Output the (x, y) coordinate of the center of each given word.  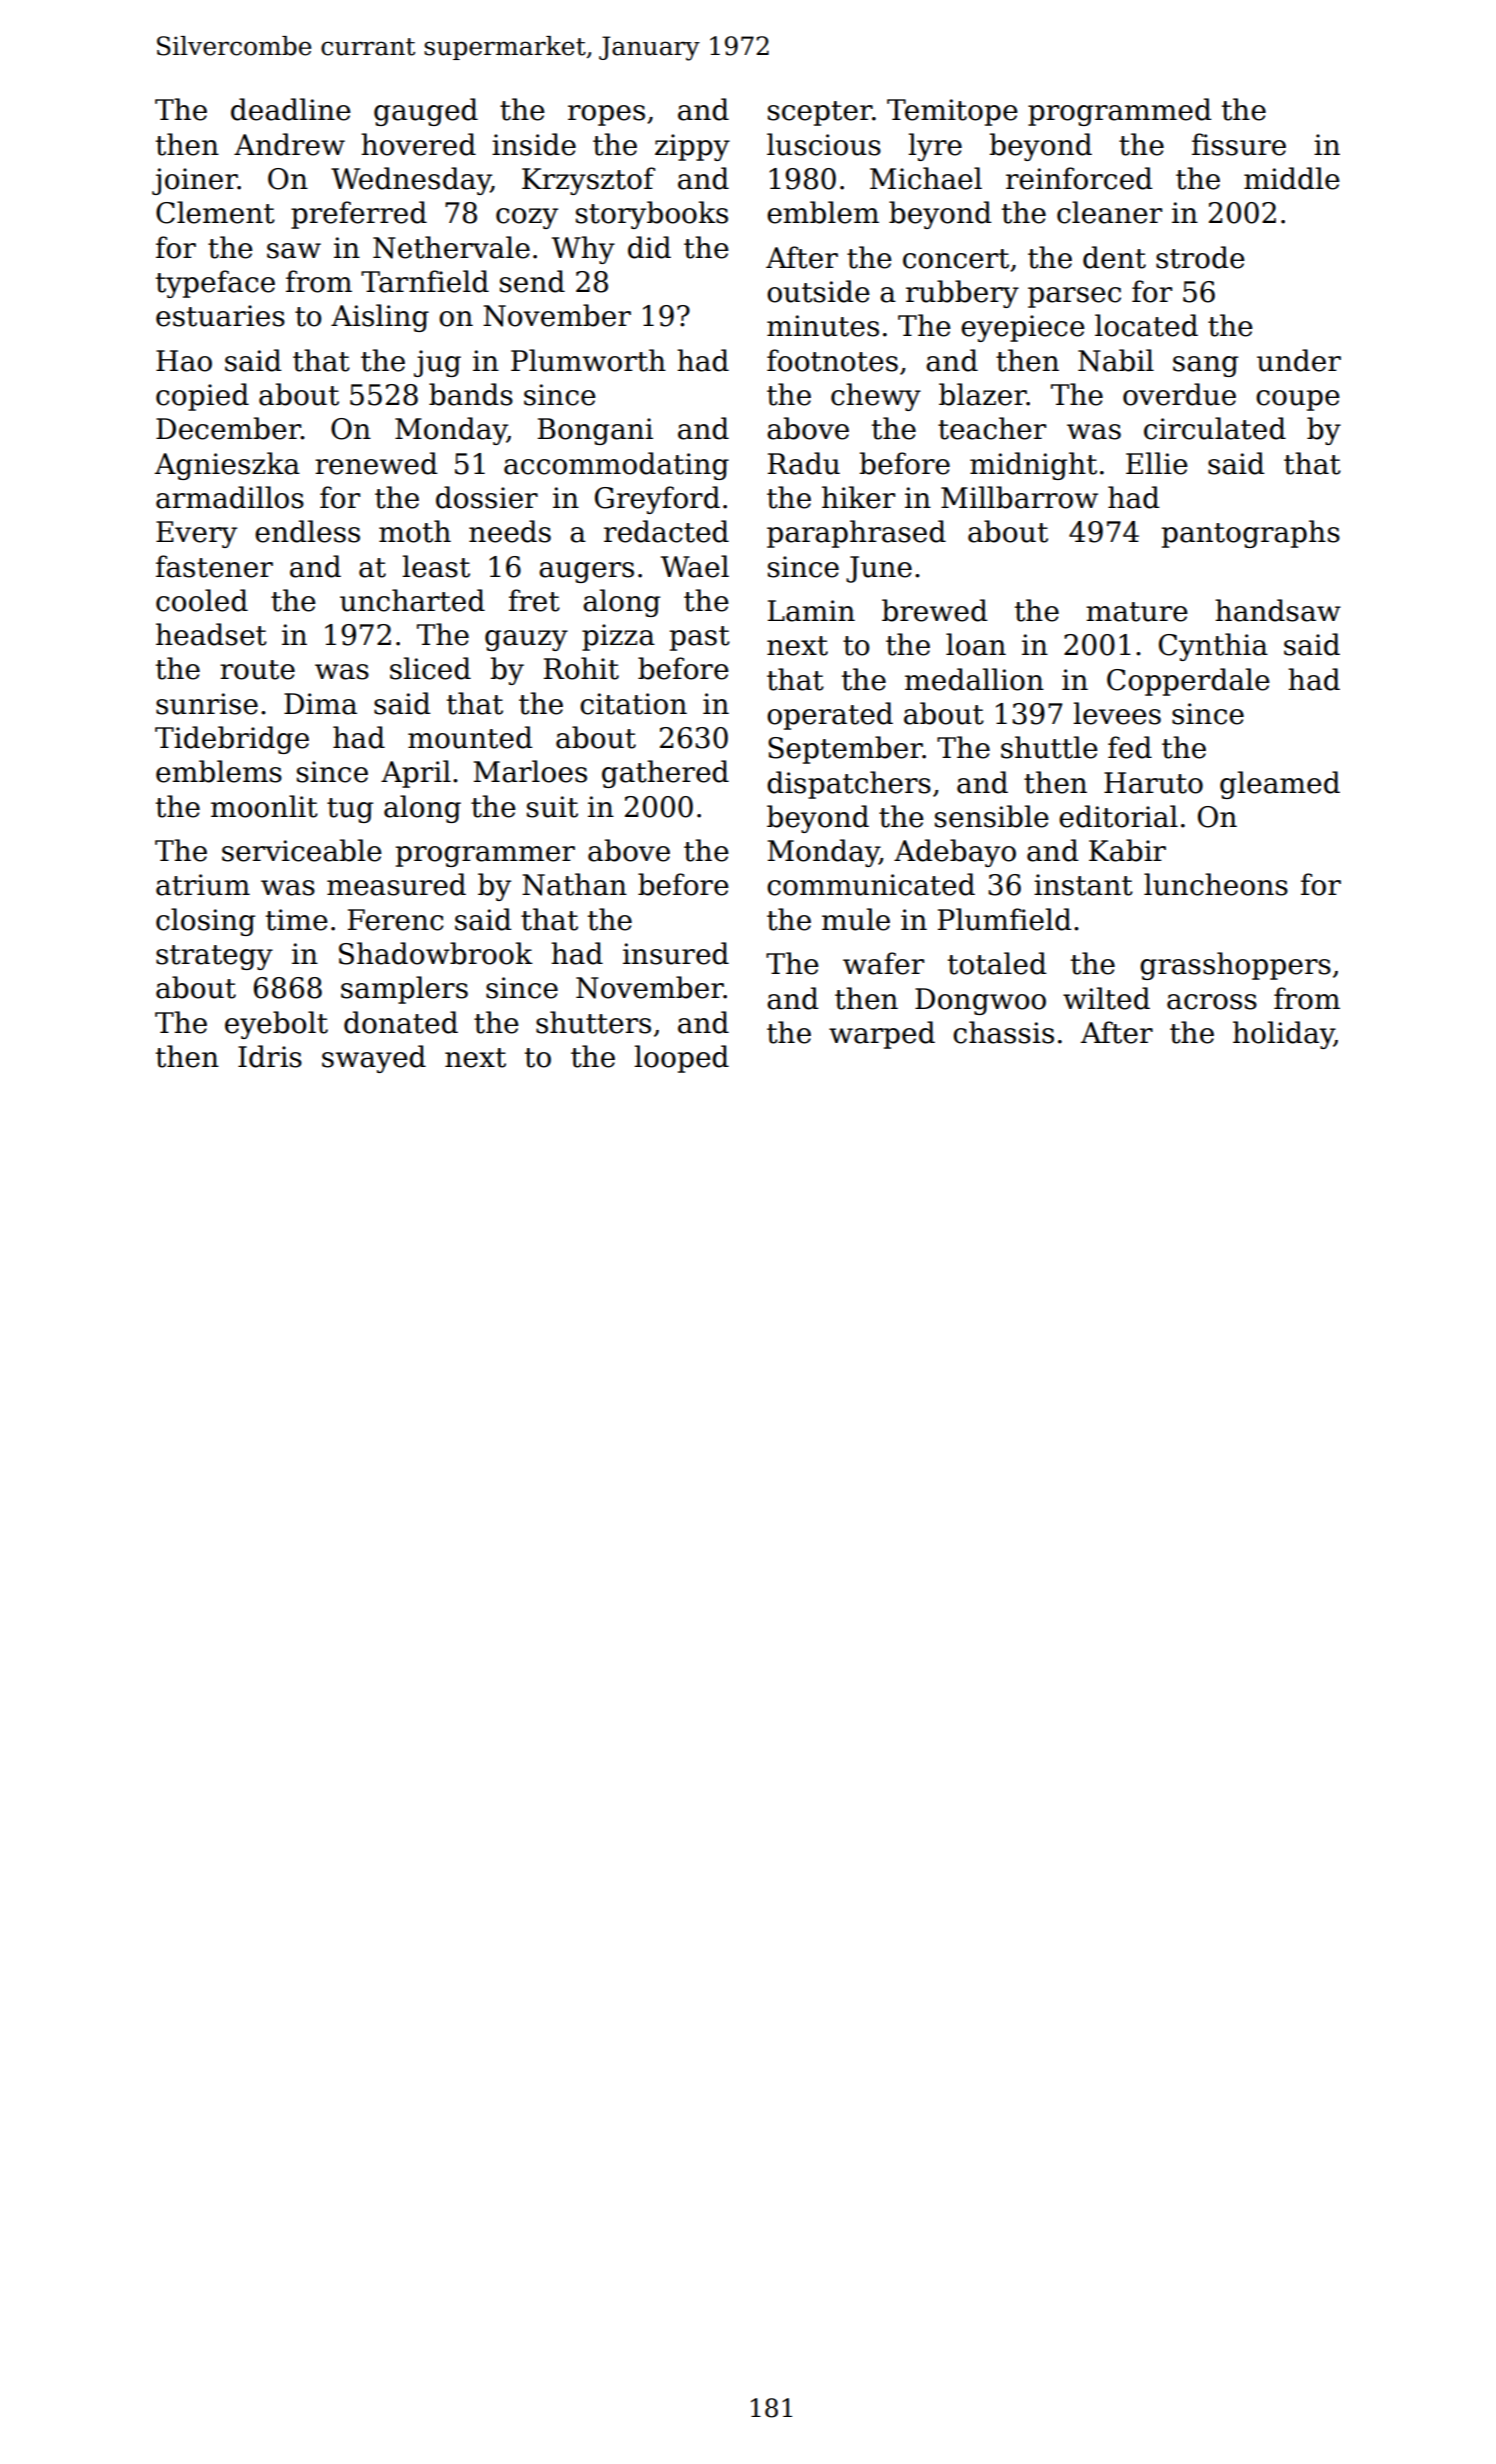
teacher (992, 428)
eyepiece (1023, 328)
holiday (1283, 1035)
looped (681, 1059)
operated (830, 716)
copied (202, 397)
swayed (374, 1059)
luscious (824, 144)
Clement (215, 212)
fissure (1239, 144)
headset (211, 634)
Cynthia (1213, 647)
